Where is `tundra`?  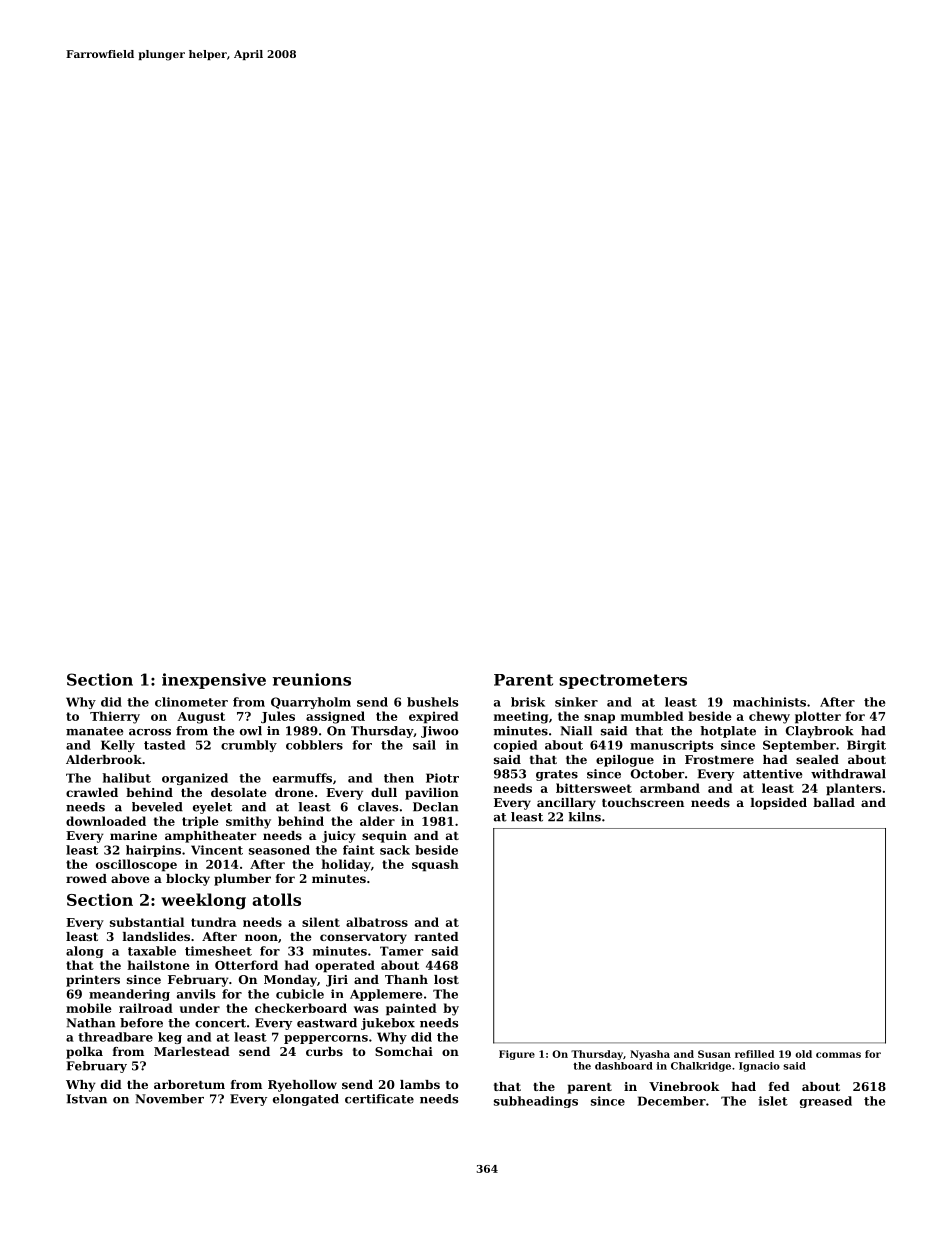 tundra is located at coordinates (213, 922).
